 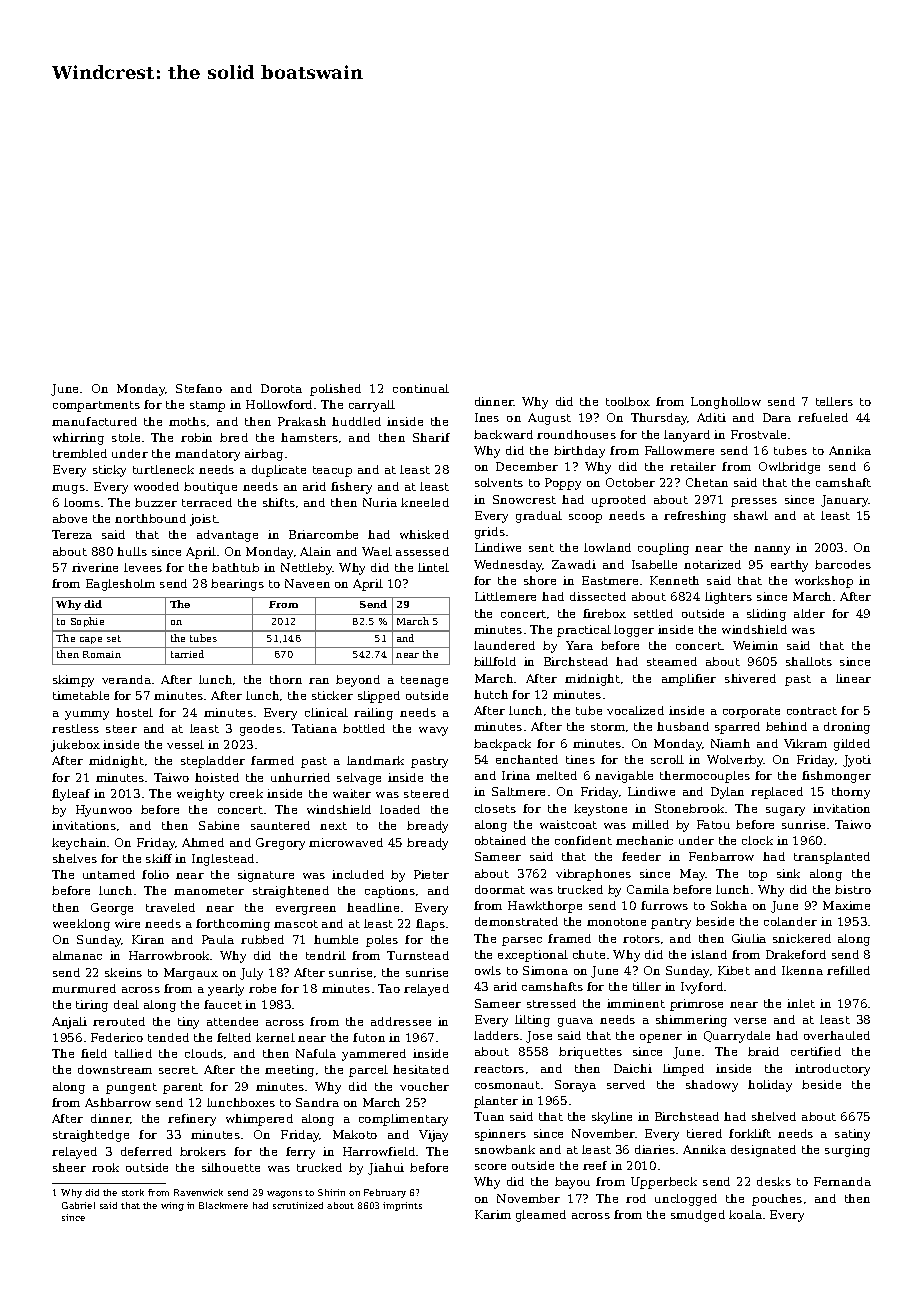 What do you see at coordinates (698, 1216) in the document?
I see `smudged` at bounding box center [698, 1216].
